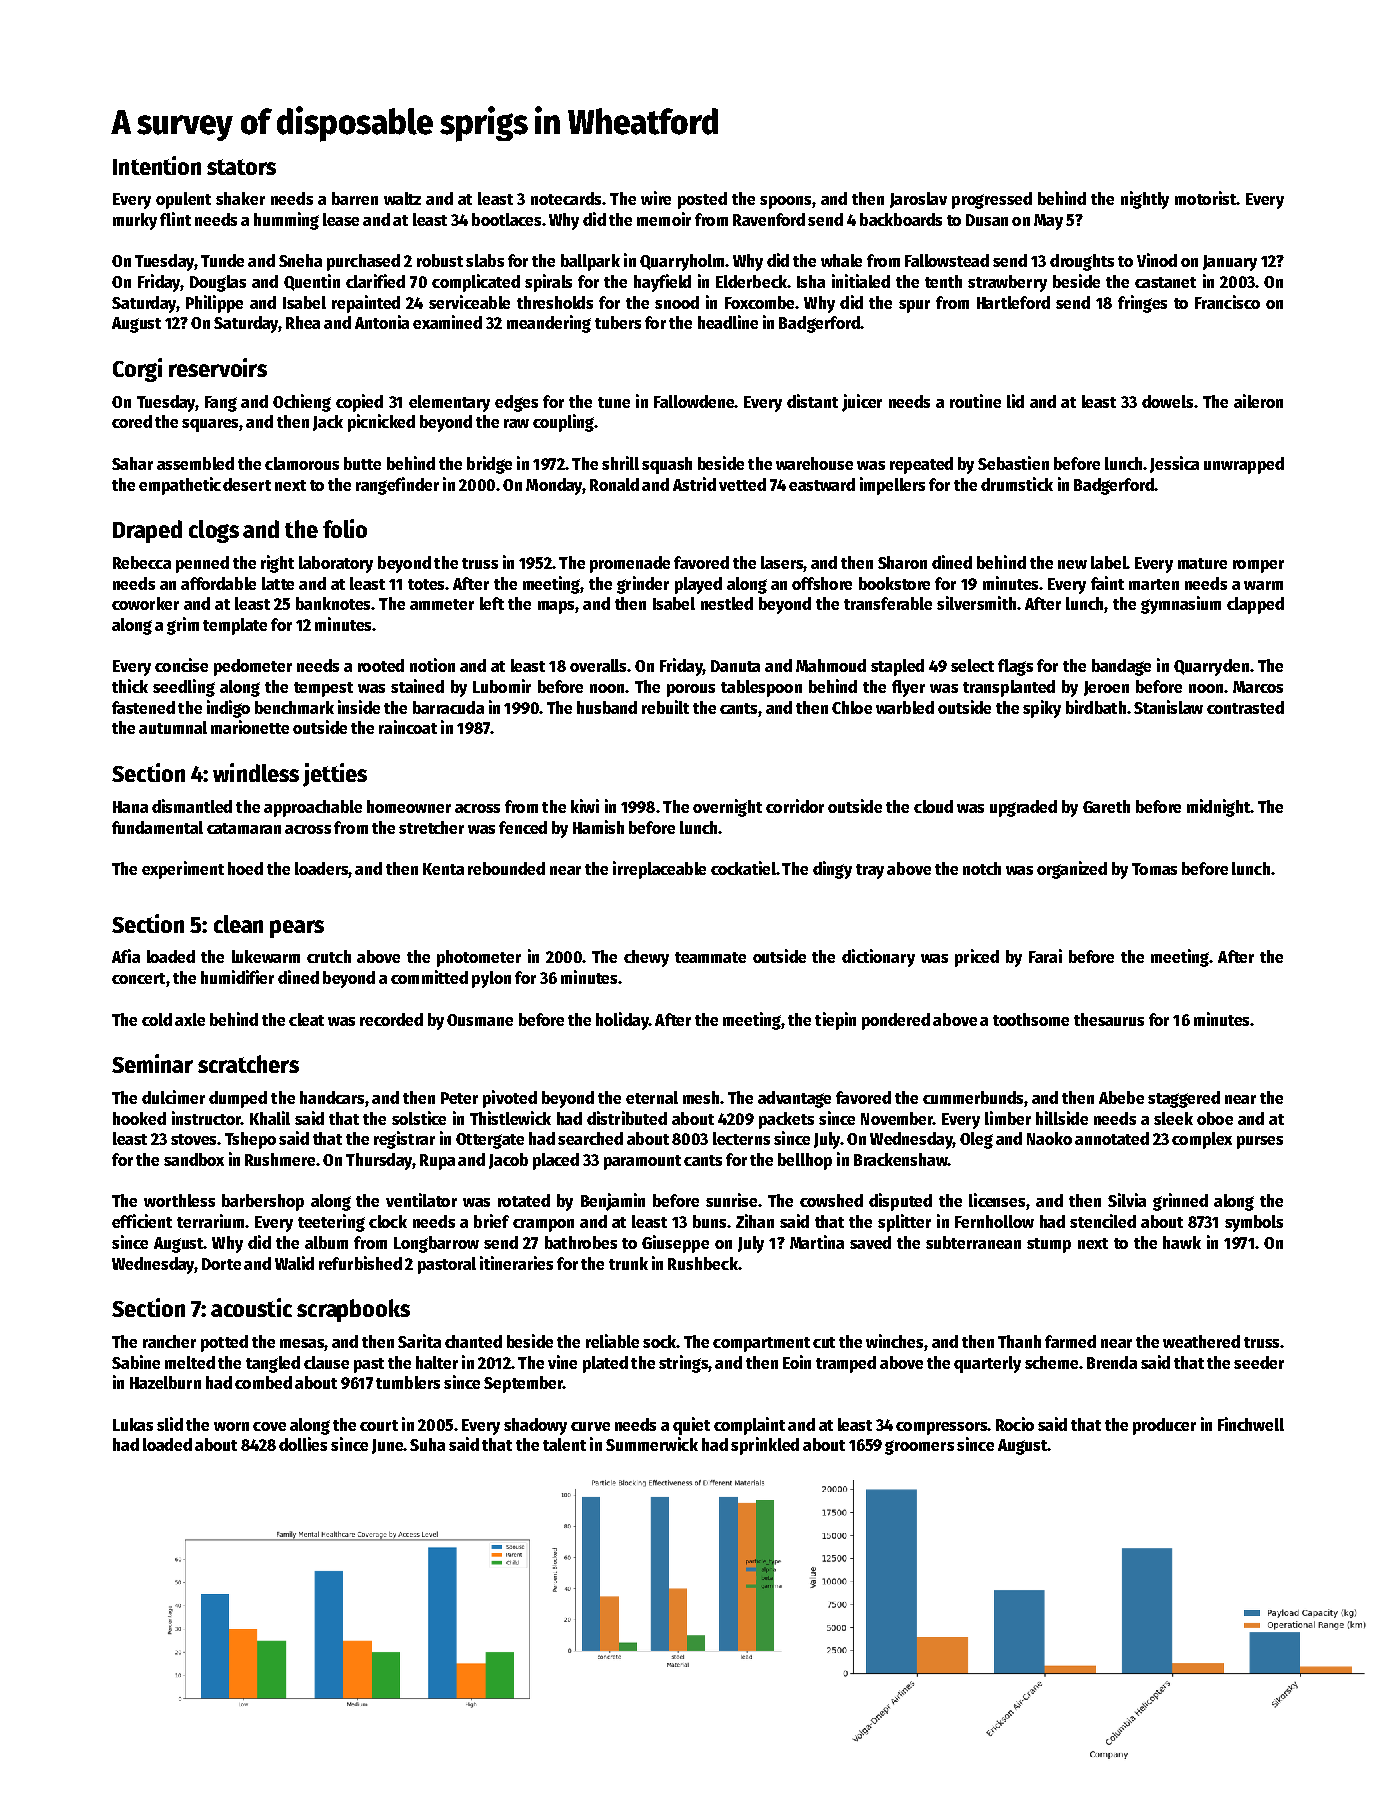  I want to click on Sneha, so click(300, 260).
